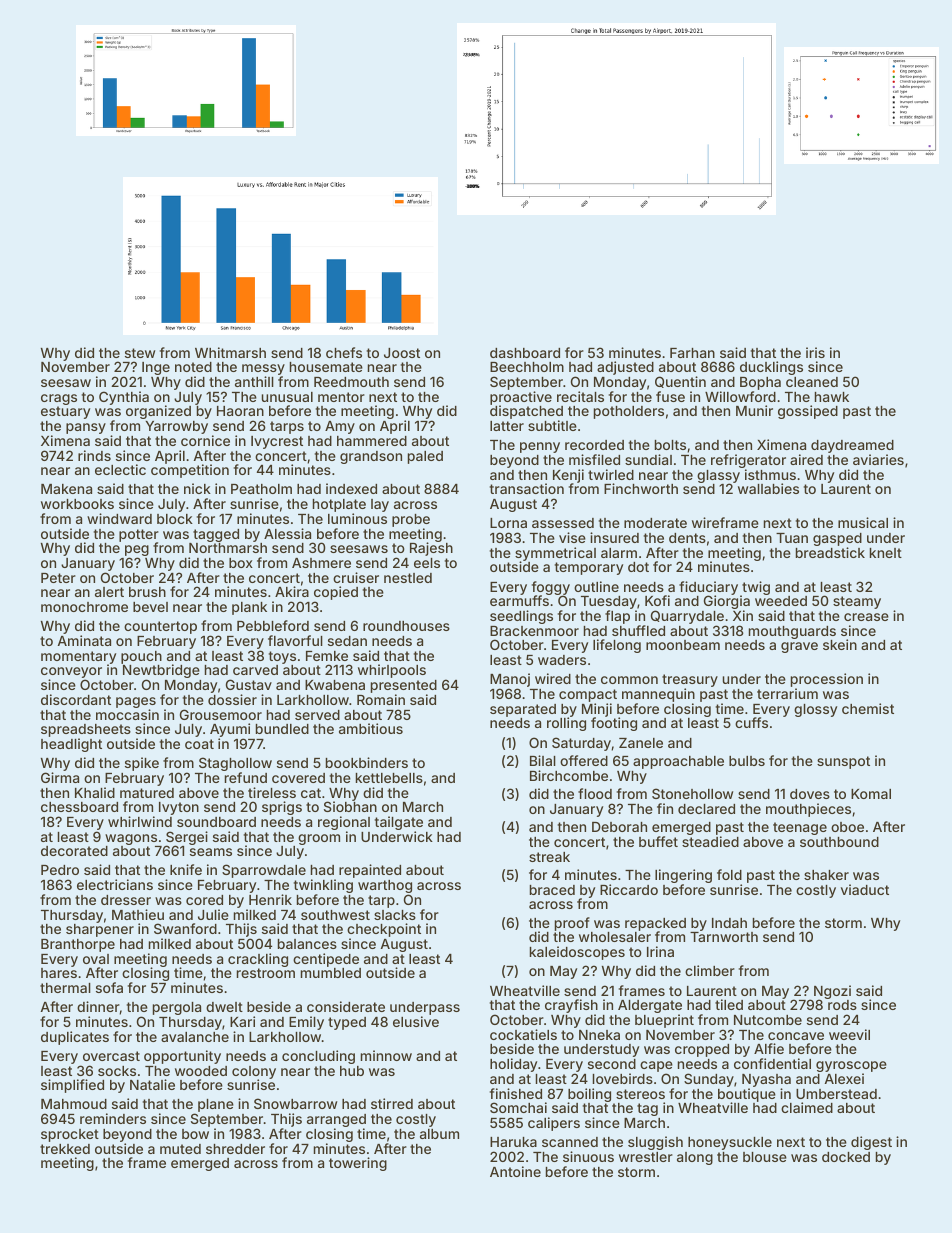 The image size is (952, 1233). Describe the element at coordinates (180, 1149) in the document. I see `muted` at that location.
